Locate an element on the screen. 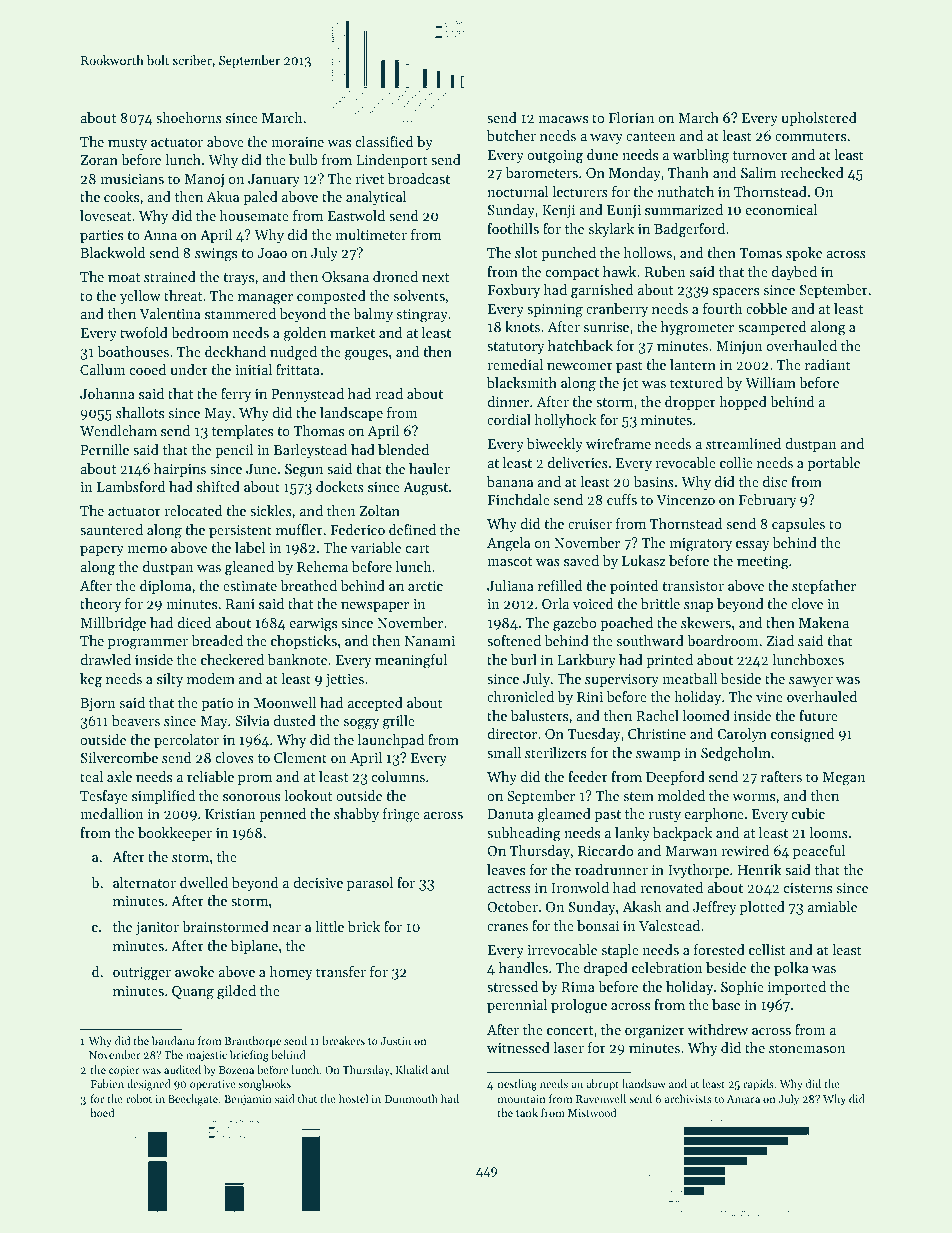  future is located at coordinates (818, 715).
